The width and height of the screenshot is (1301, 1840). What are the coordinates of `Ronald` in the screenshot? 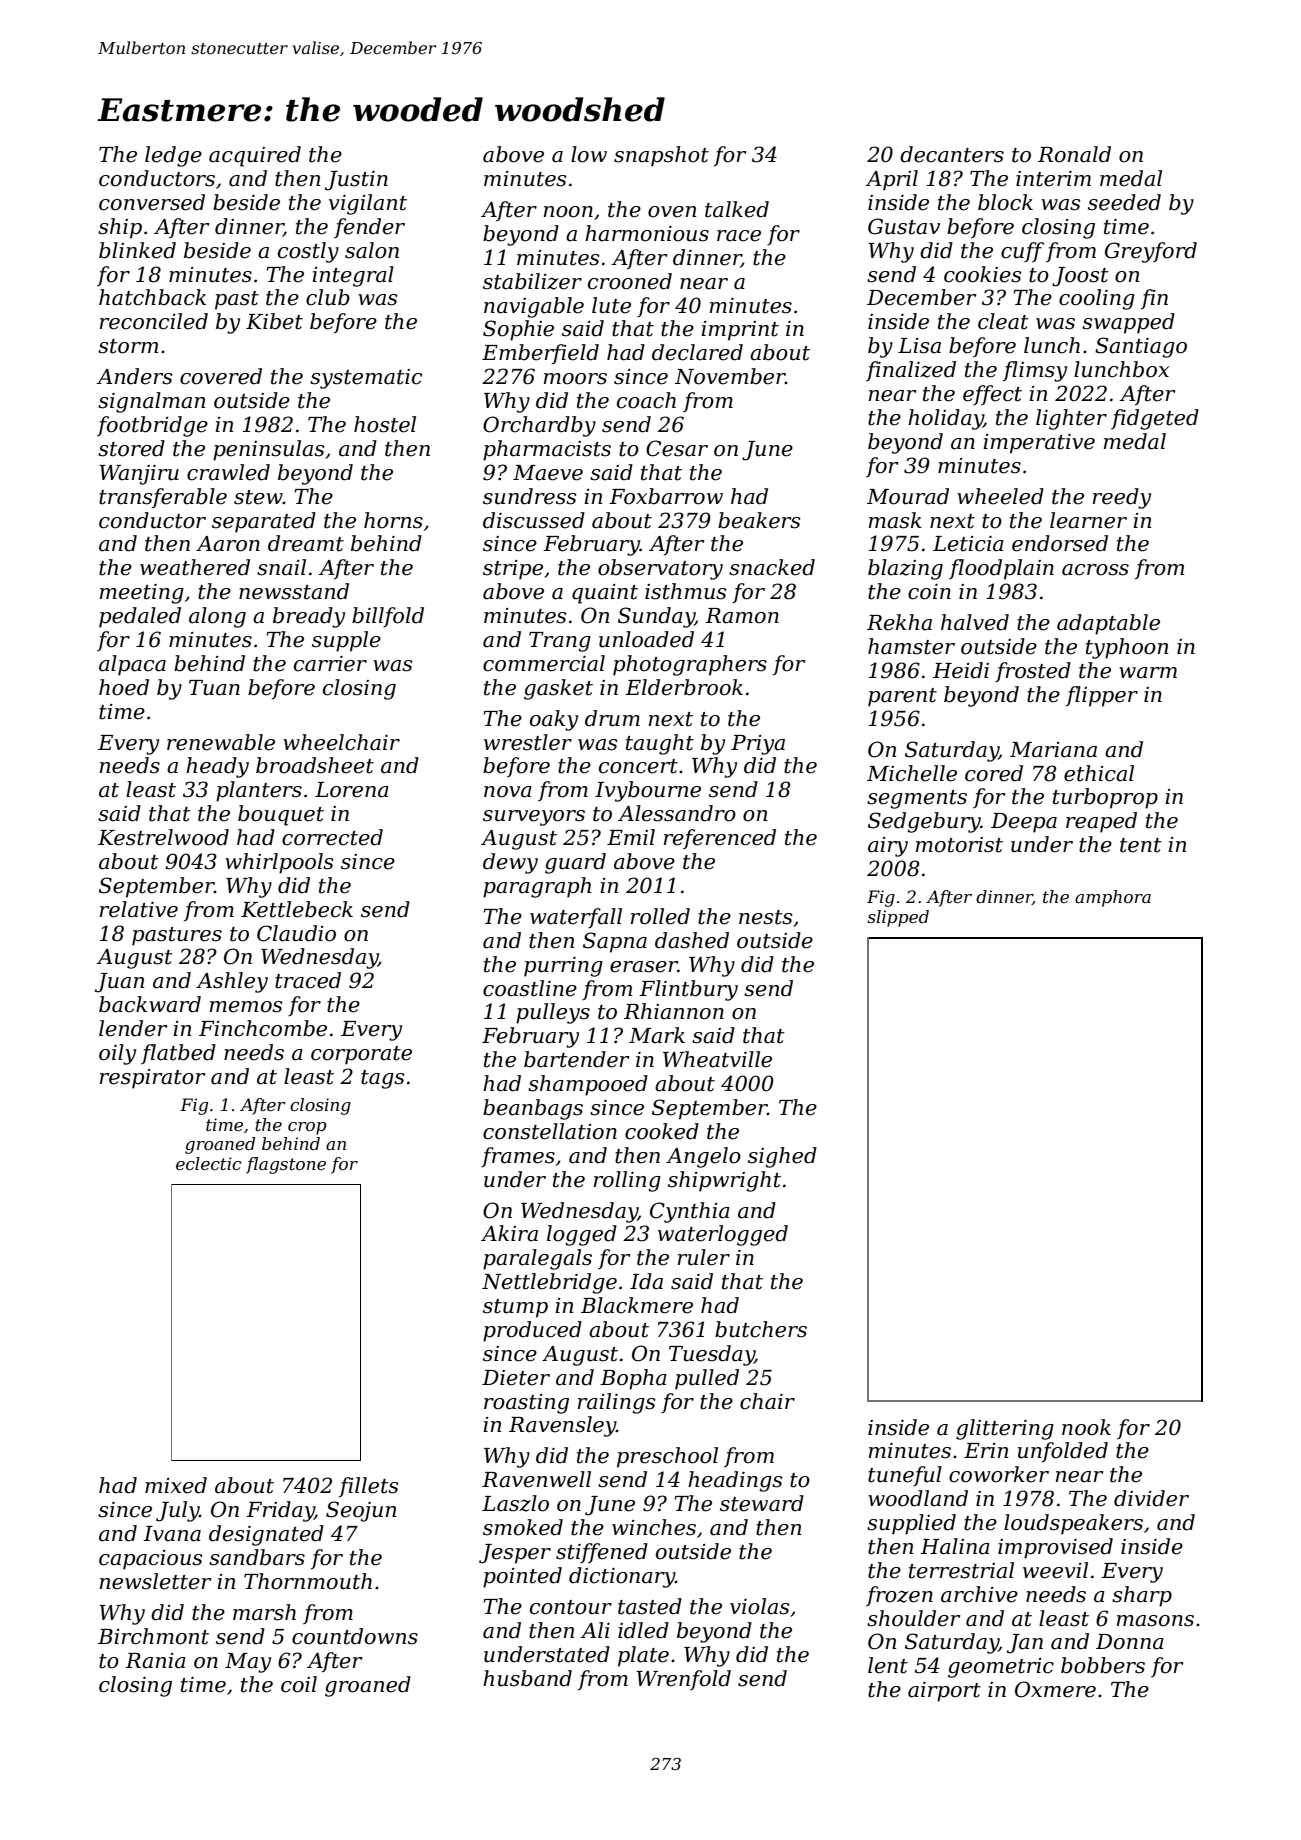 It's located at (1074, 154).
